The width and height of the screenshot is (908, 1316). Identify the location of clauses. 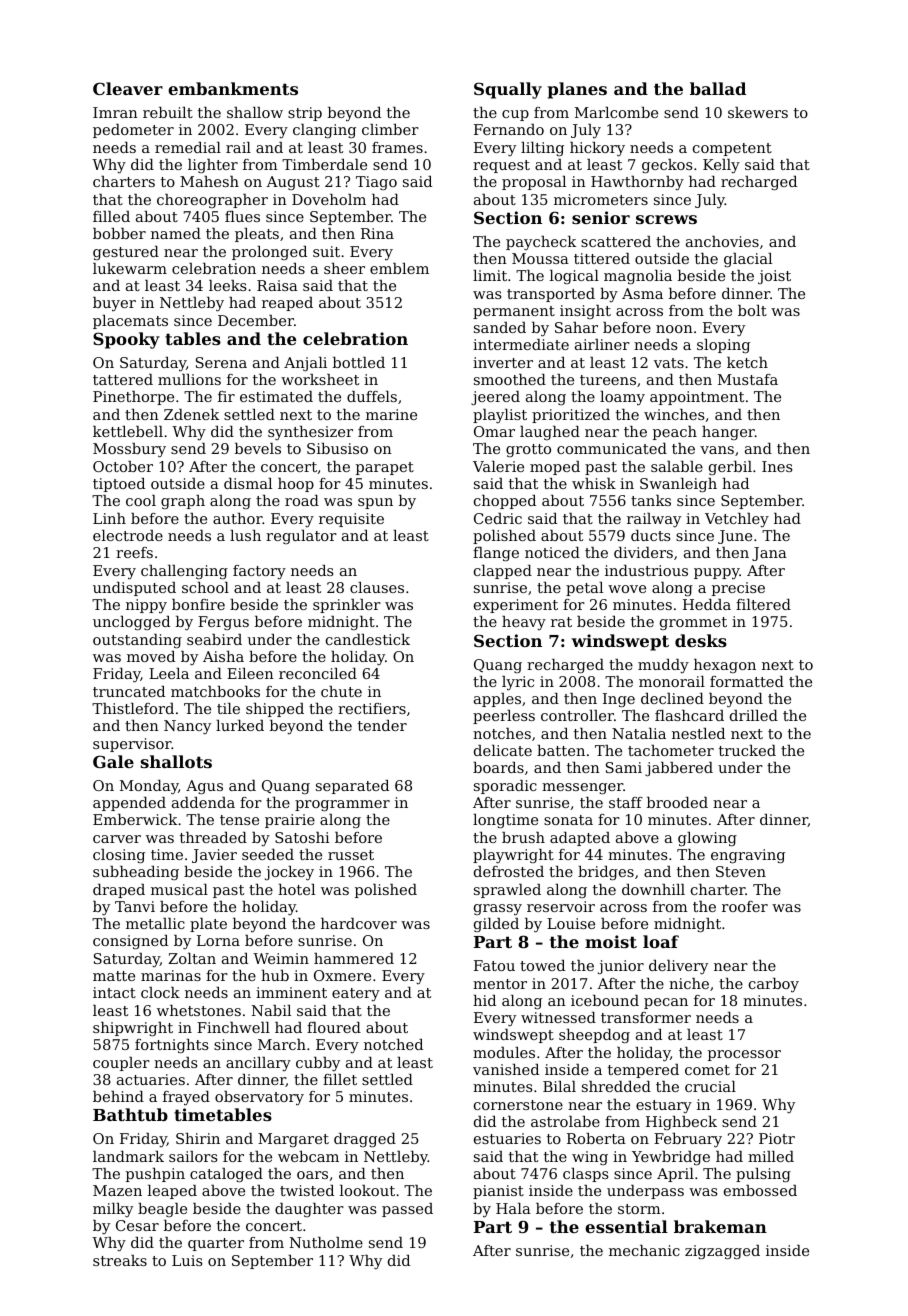
(377, 587).
